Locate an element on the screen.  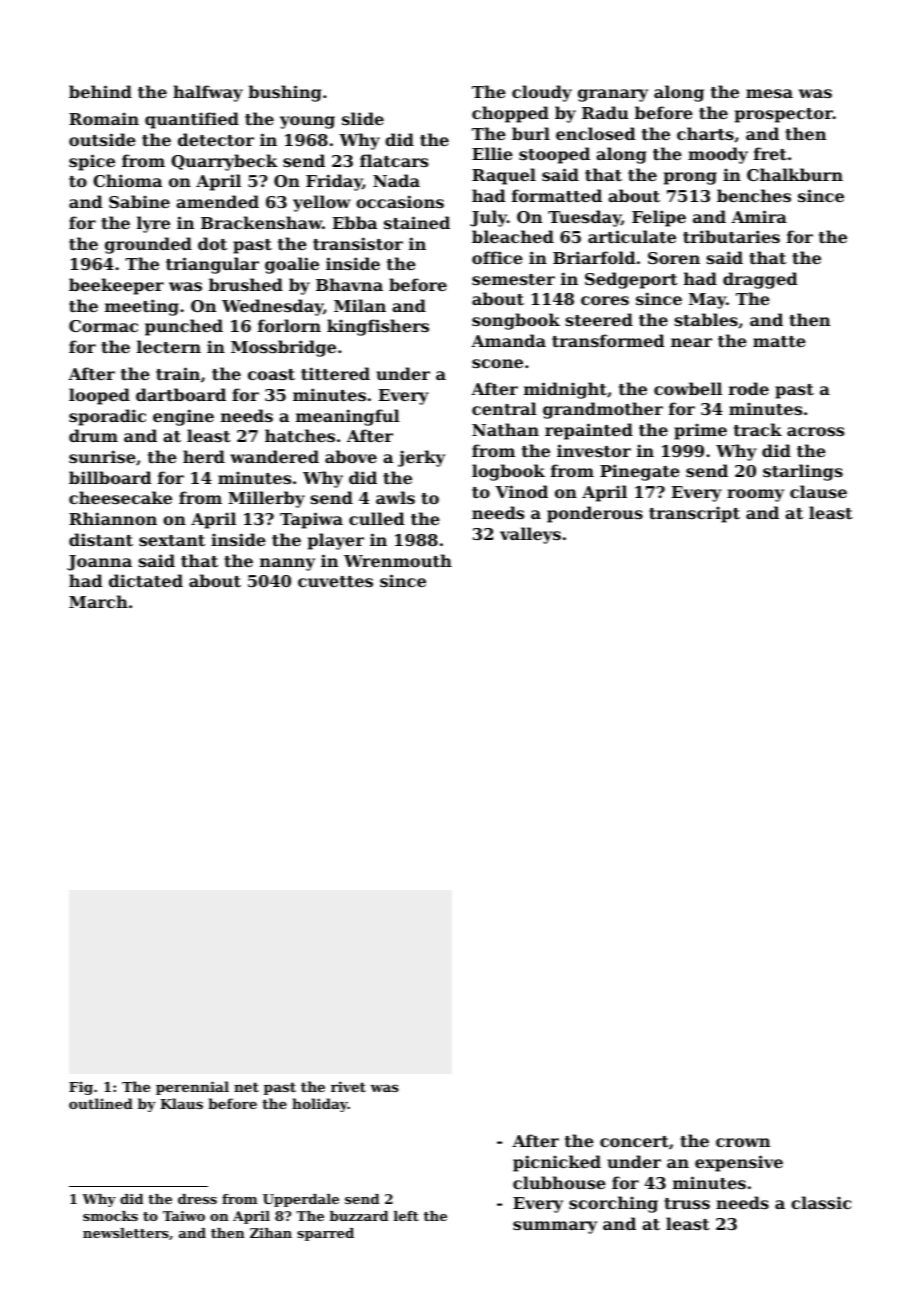
rivet is located at coordinates (348, 1086).
